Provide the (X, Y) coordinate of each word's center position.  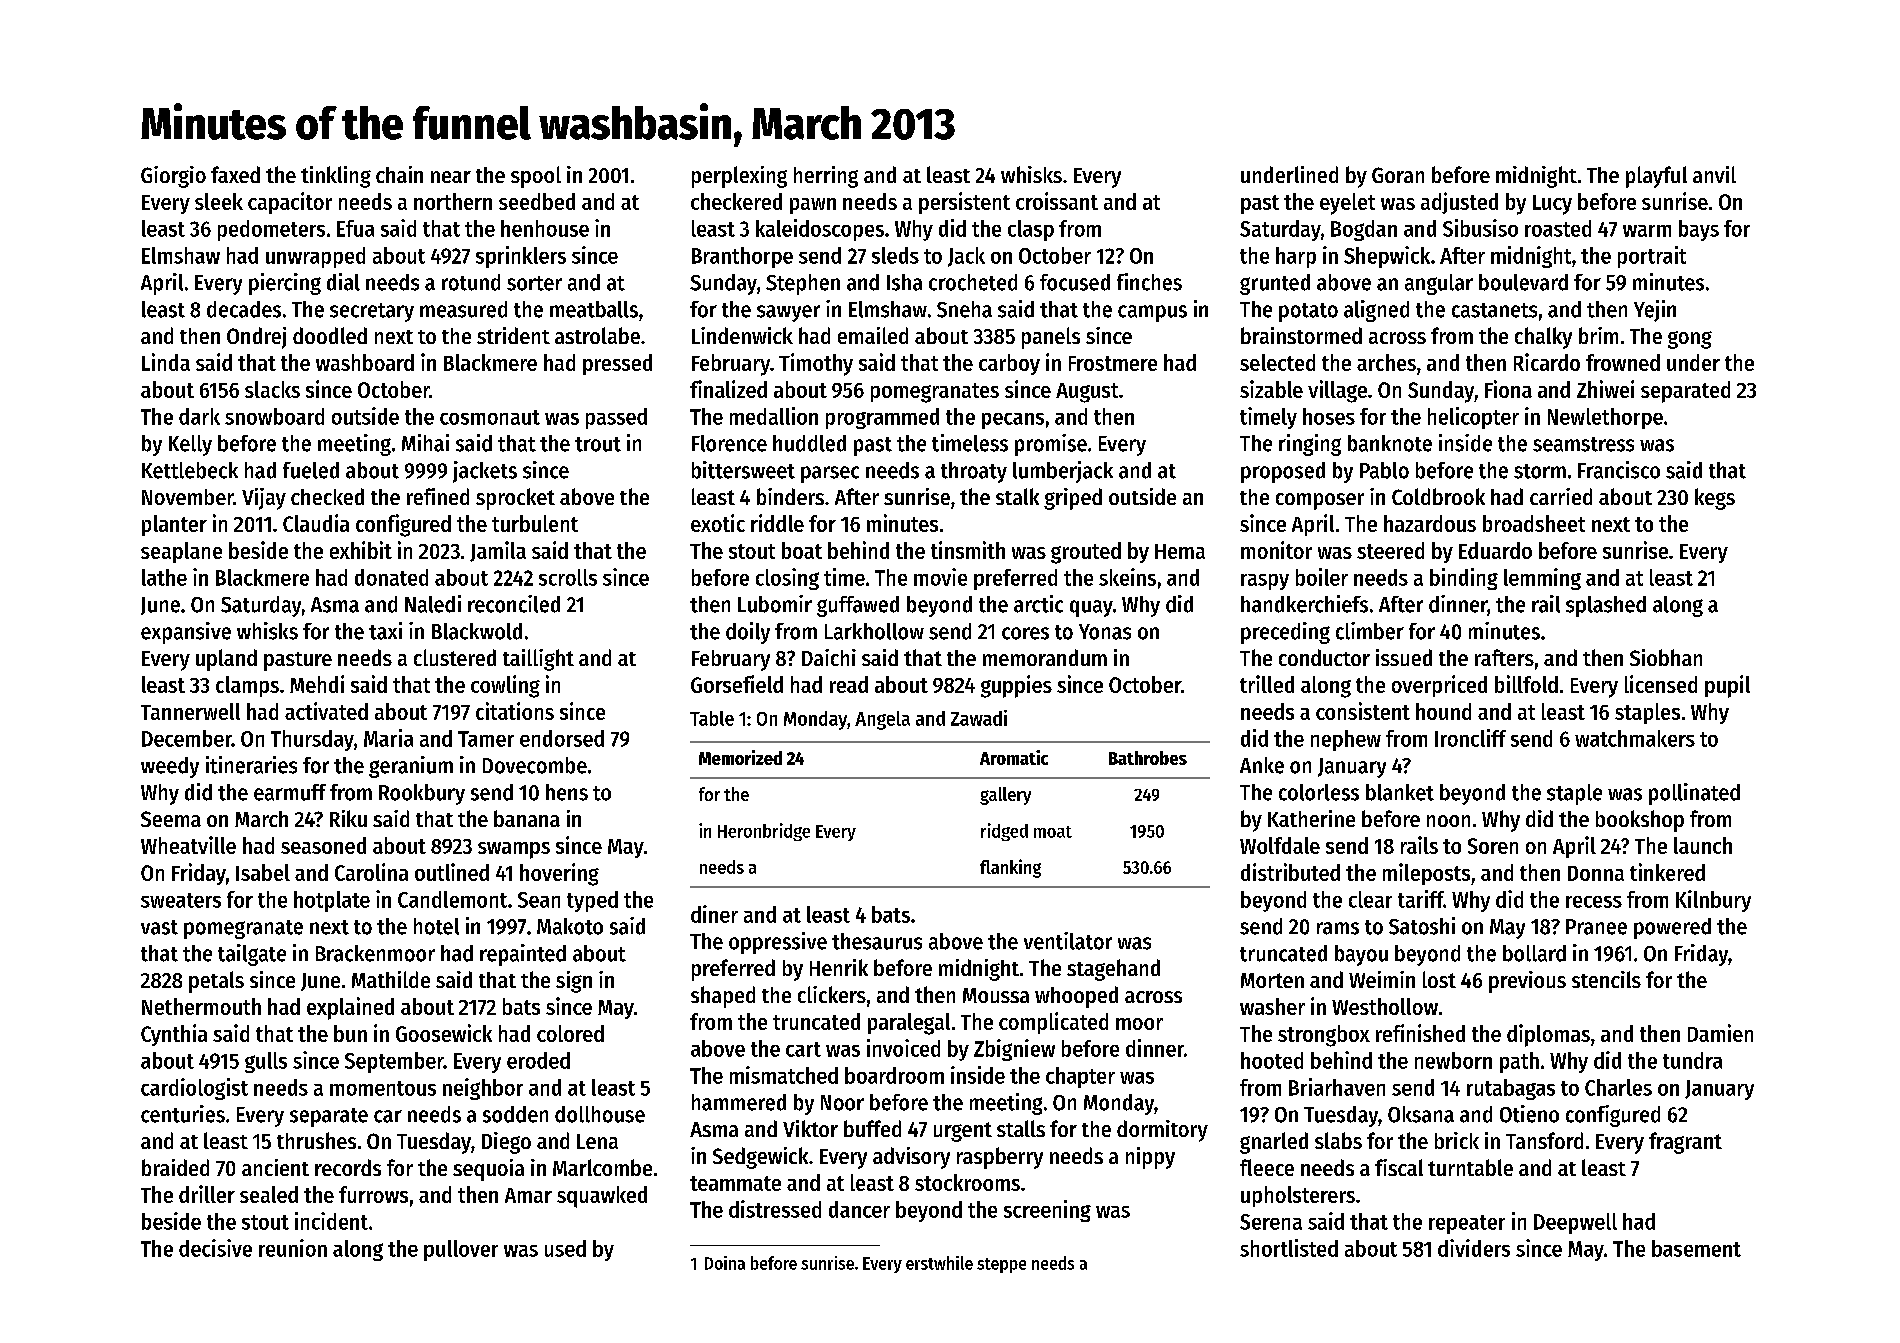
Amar (528, 1195)
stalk (1017, 496)
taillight (538, 660)
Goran (1398, 175)
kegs (1715, 499)
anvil (1714, 174)
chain (399, 174)
